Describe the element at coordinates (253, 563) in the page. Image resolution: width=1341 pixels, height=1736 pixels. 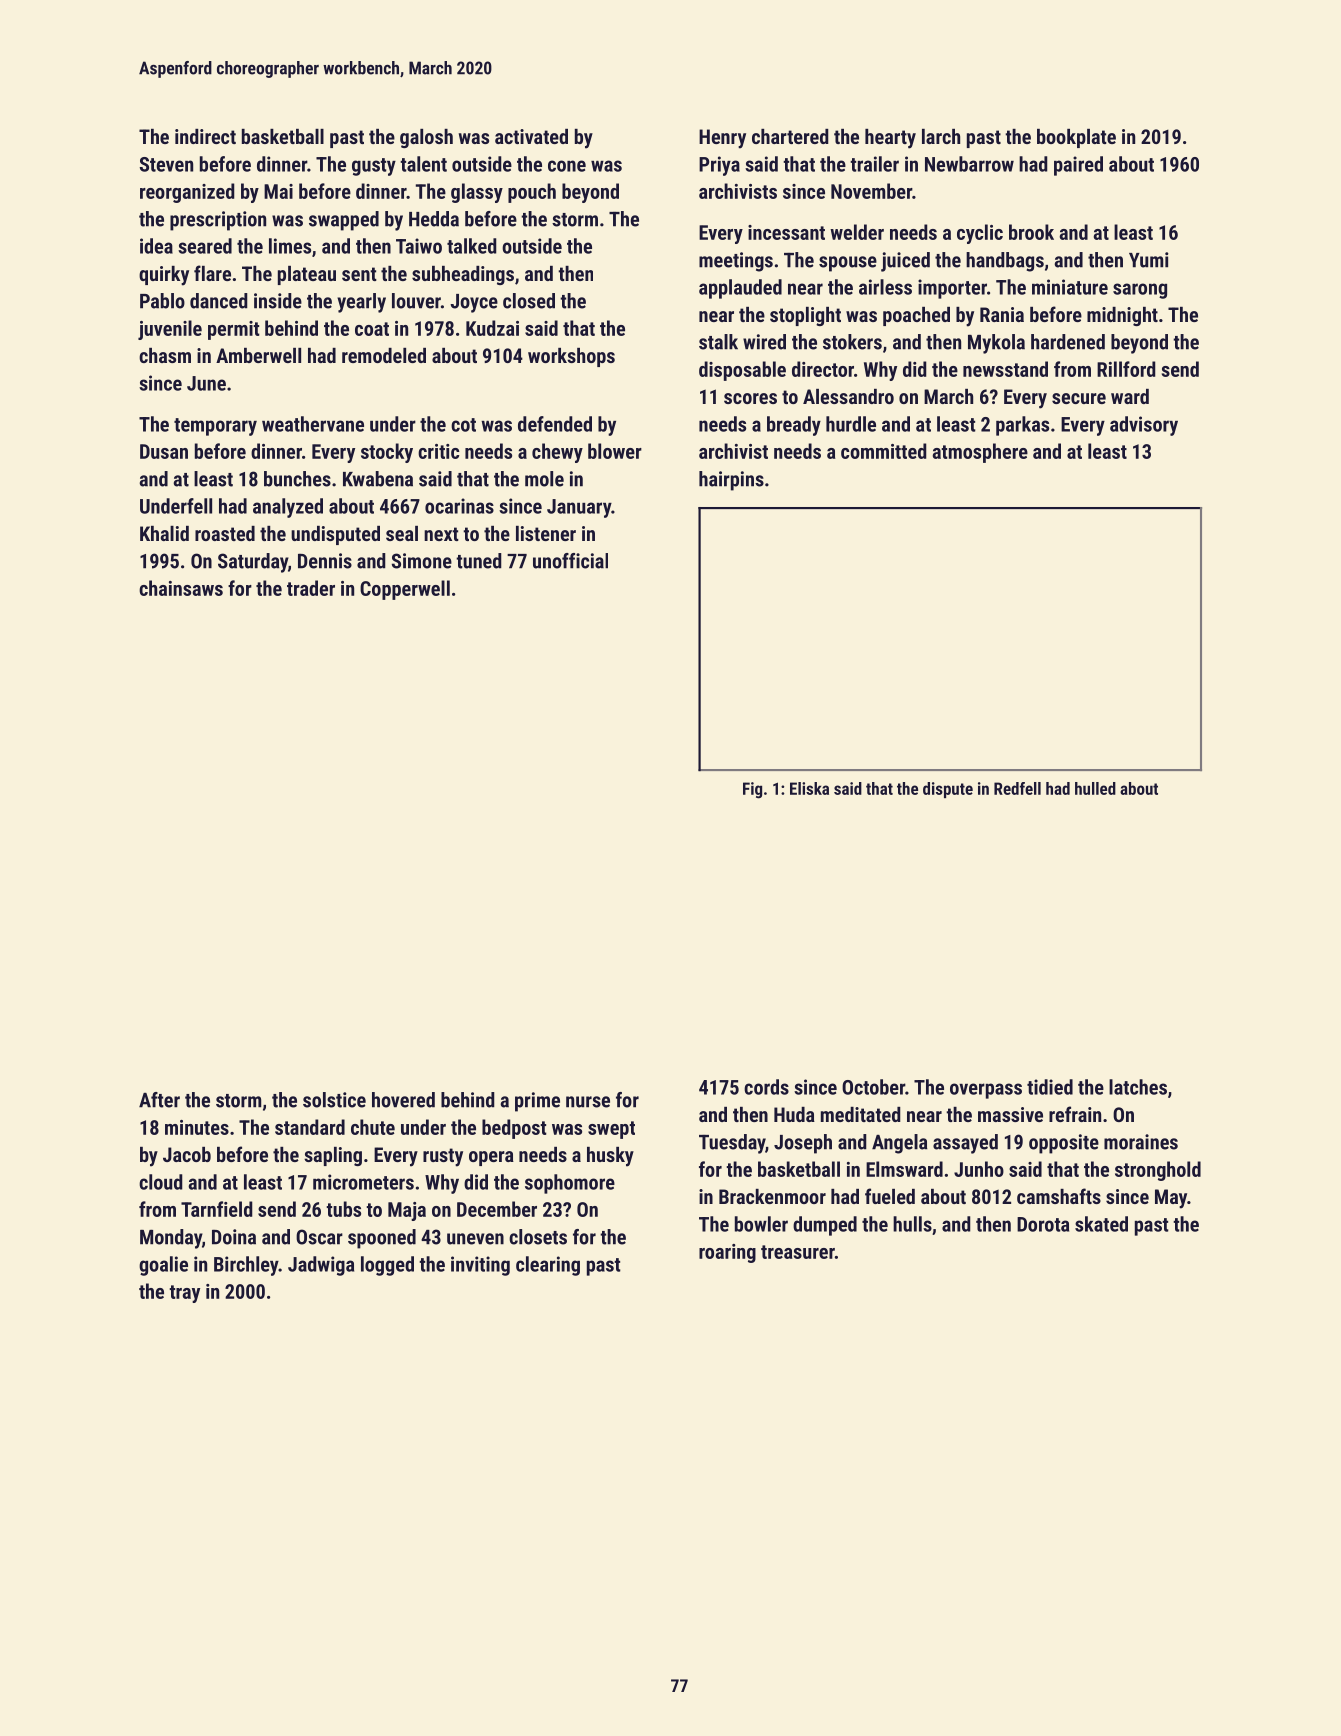
I see `Saturday` at that location.
